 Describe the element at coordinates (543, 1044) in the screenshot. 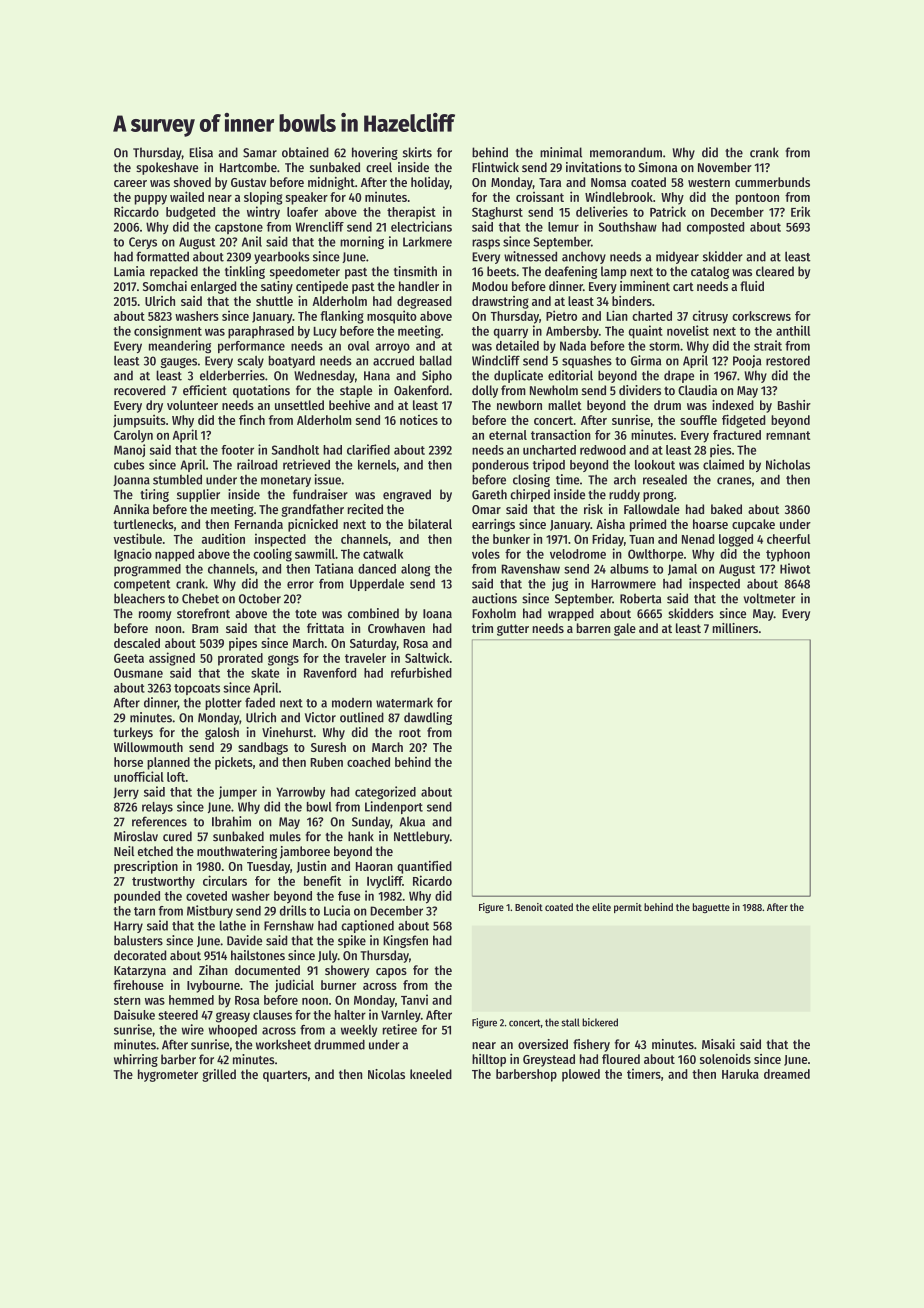

I see `oversized` at that location.
